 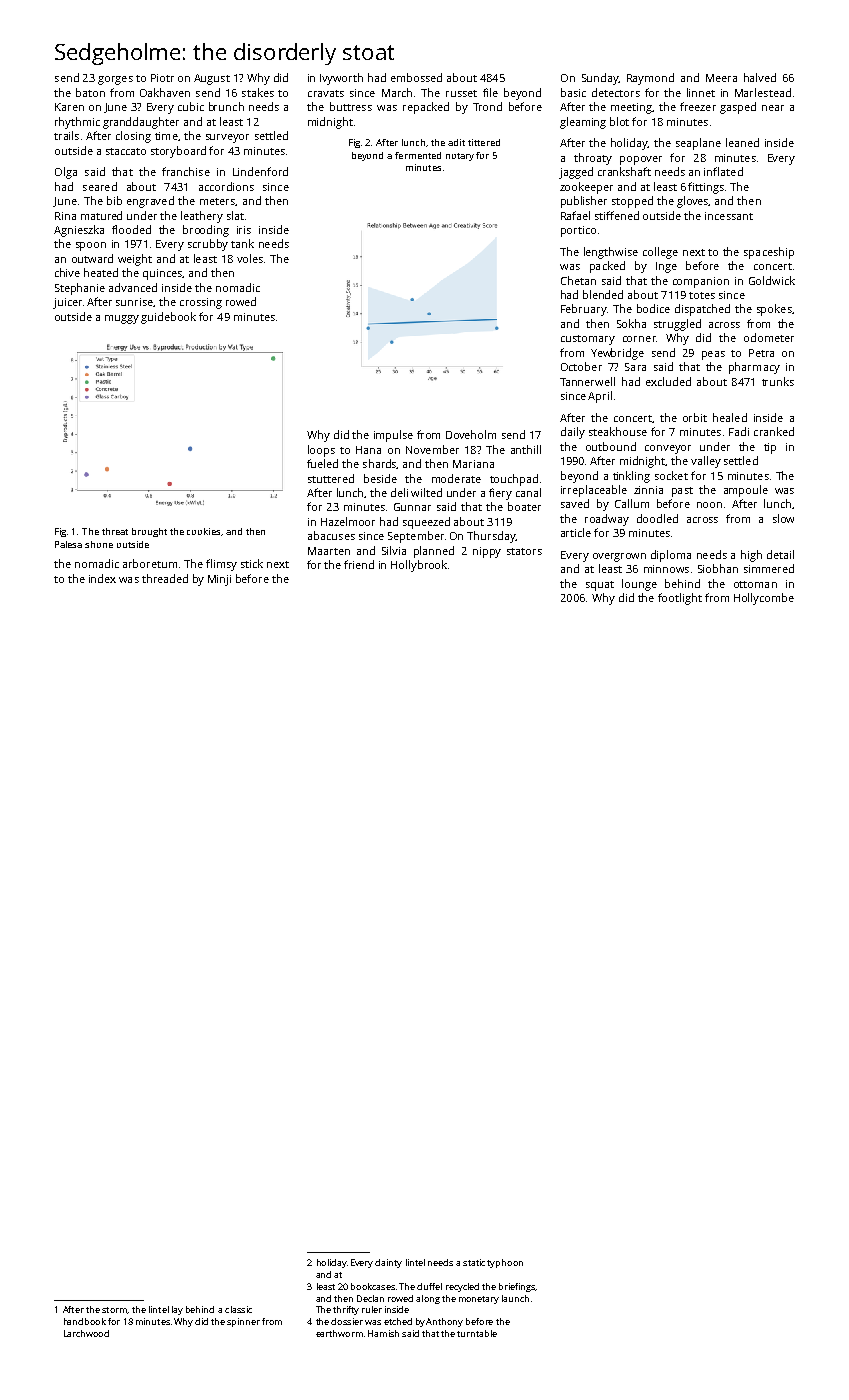 What do you see at coordinates (474, 1262) in the screenshot?
I see `static` at bounding box center [474, 1262].
